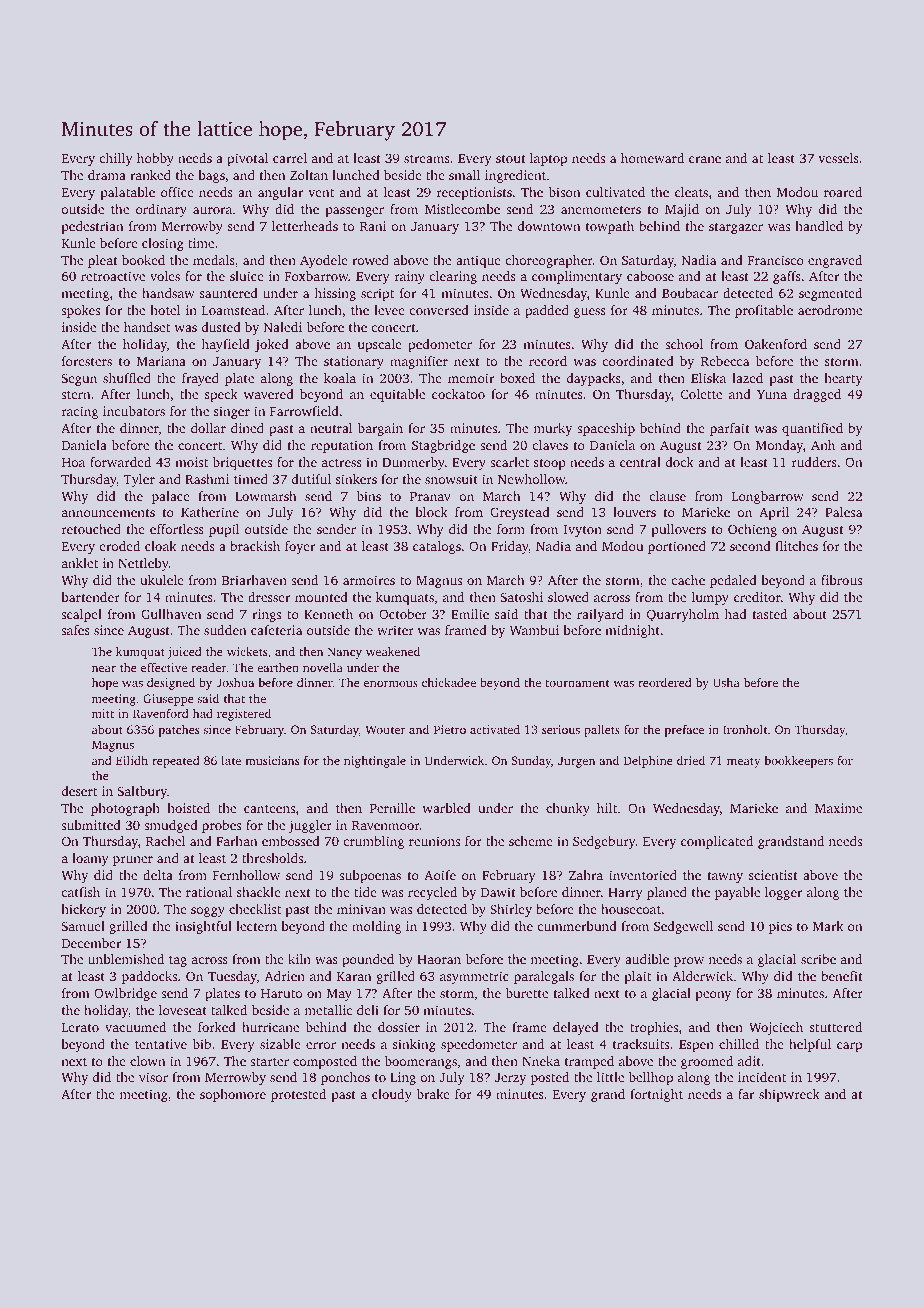 The height and width of the image is (1308, 924). I want to click on engraved, so click(835, 261).
